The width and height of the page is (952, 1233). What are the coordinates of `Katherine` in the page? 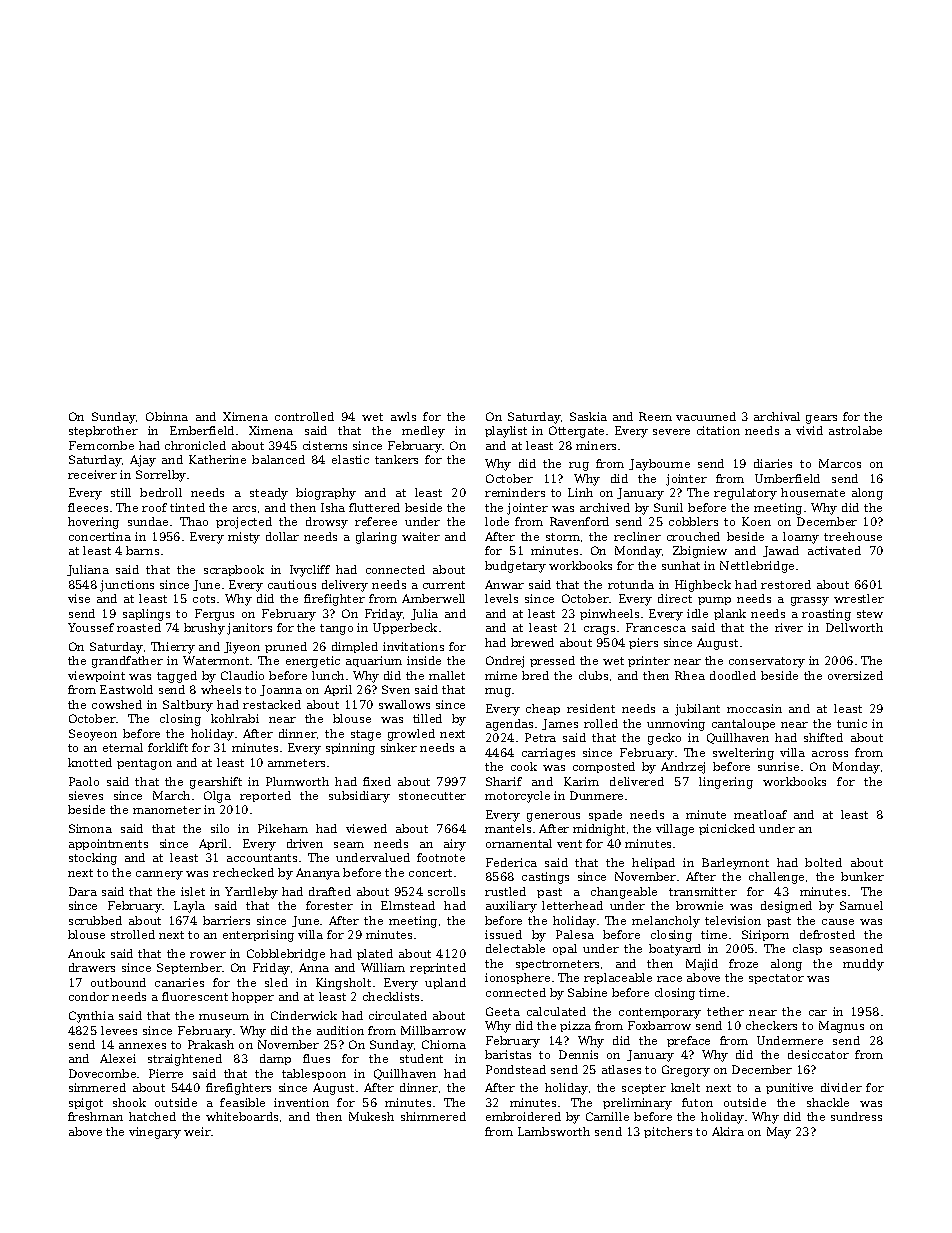 It's located at (217, 459).
